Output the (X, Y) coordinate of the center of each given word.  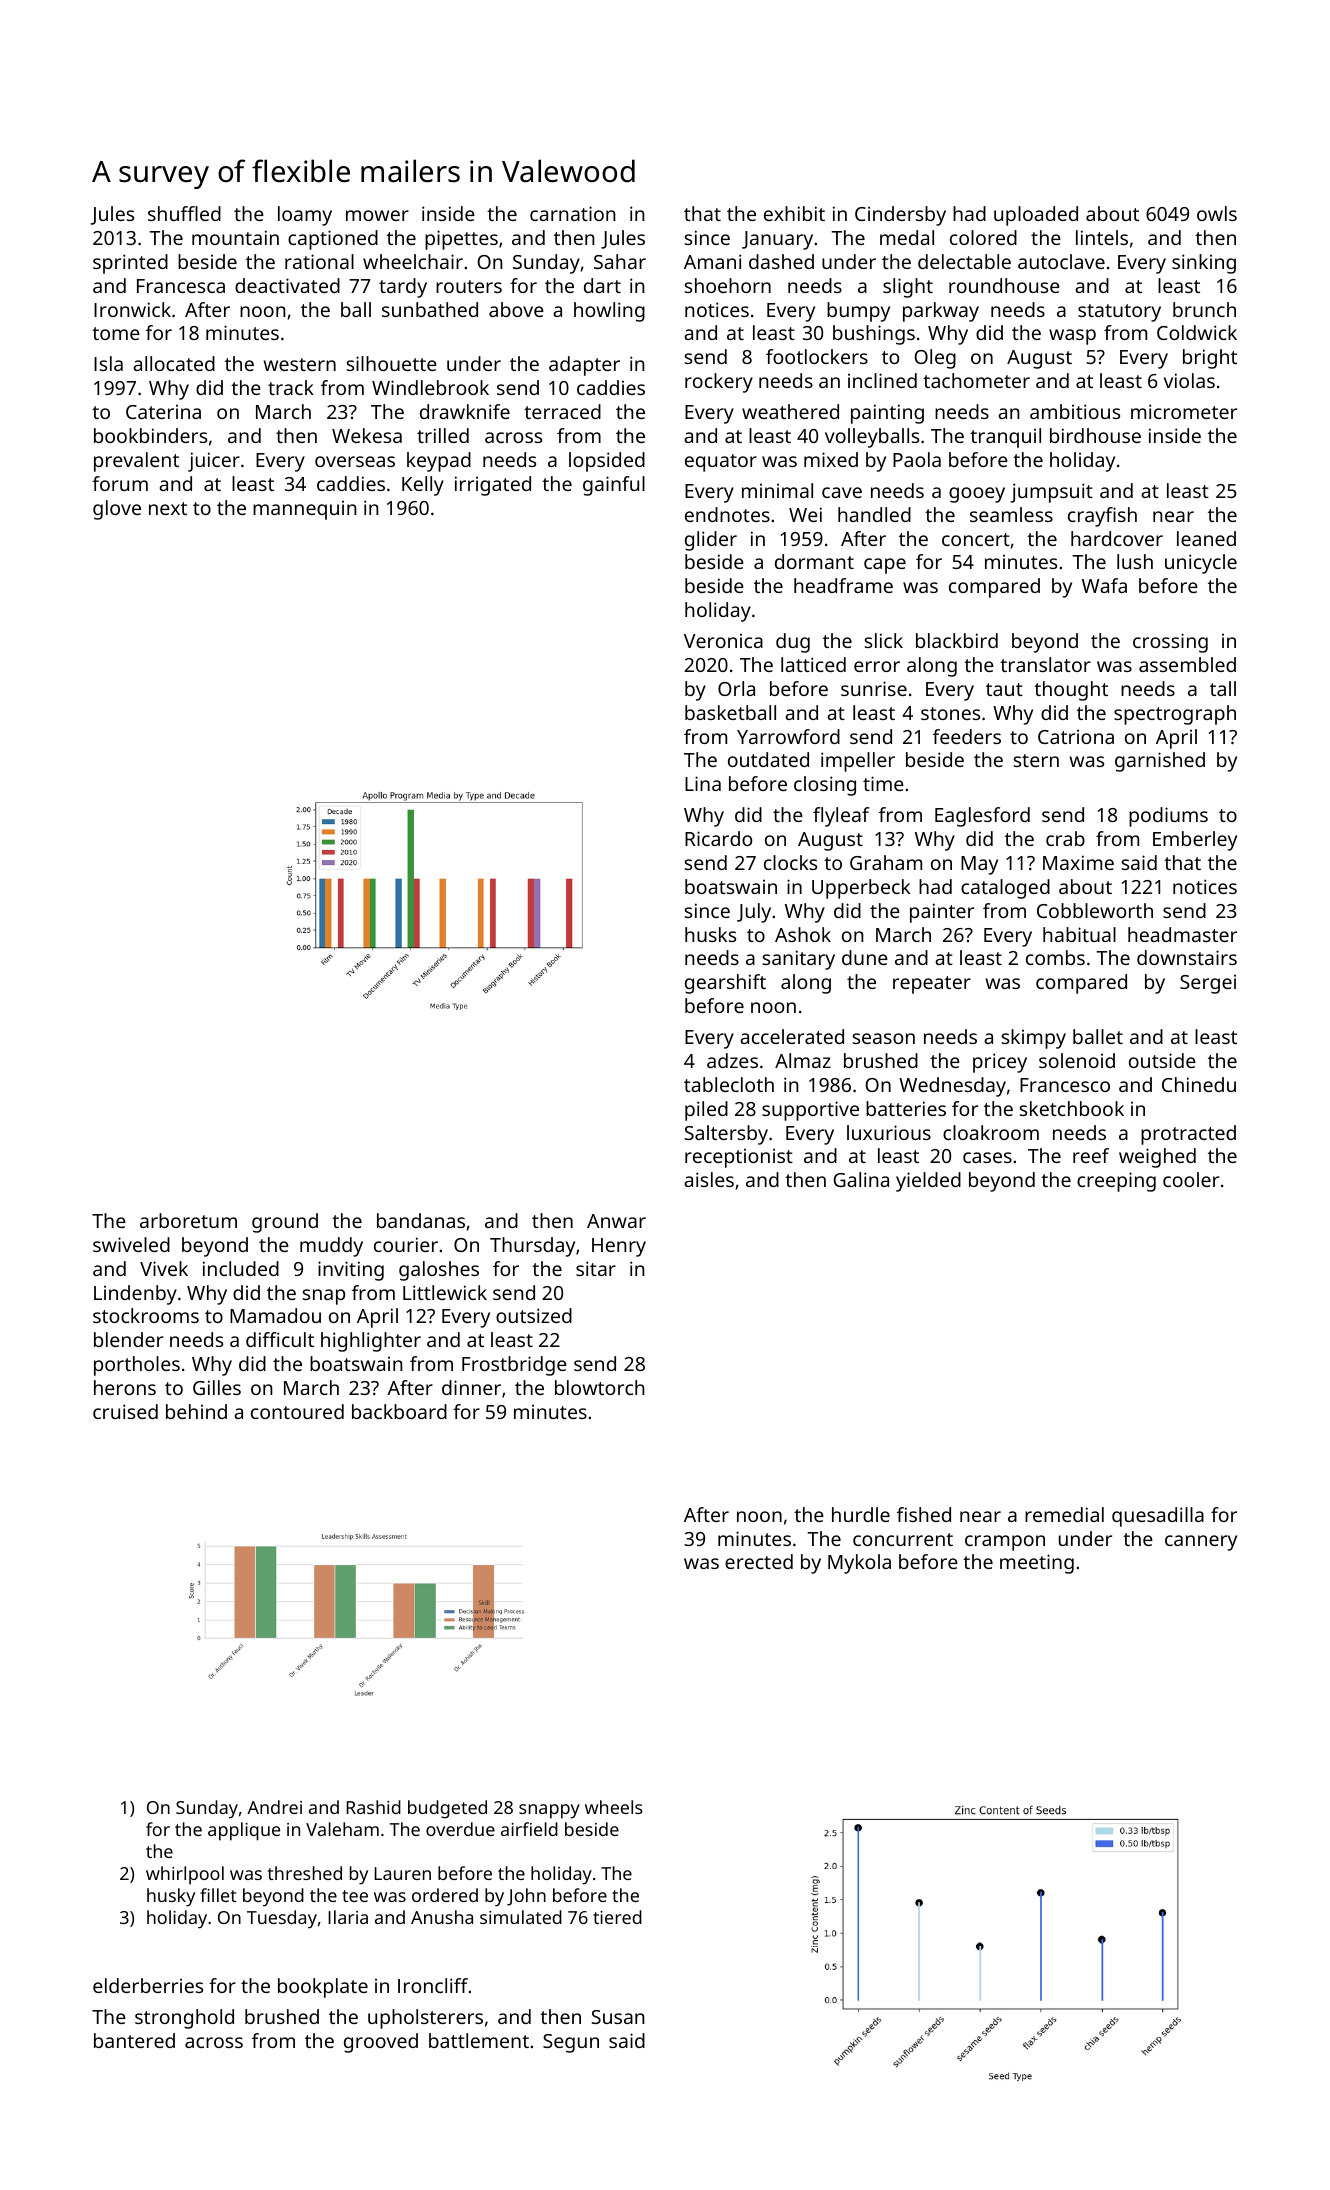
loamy (305, 216)
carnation (573, 213)
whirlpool (185, 1875)
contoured (297, 1411)
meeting (1037, 1564)
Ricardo (718, 838)
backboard (399, 1411)
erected (759, 1561)
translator (1045, 664)
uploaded (1036, 216)
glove (117, 510)
